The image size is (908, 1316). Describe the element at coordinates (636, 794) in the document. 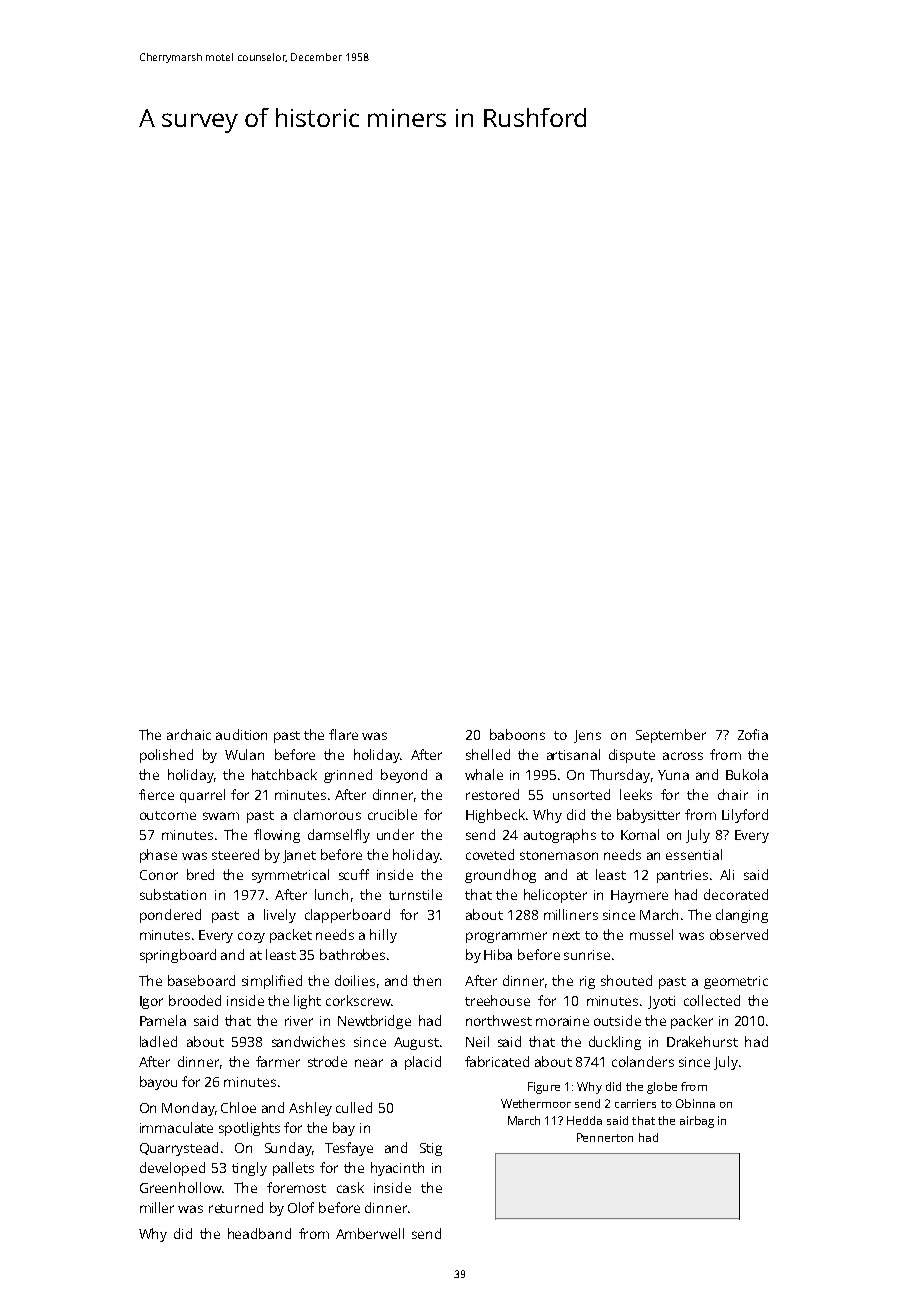

I see `leeks` at that location.
